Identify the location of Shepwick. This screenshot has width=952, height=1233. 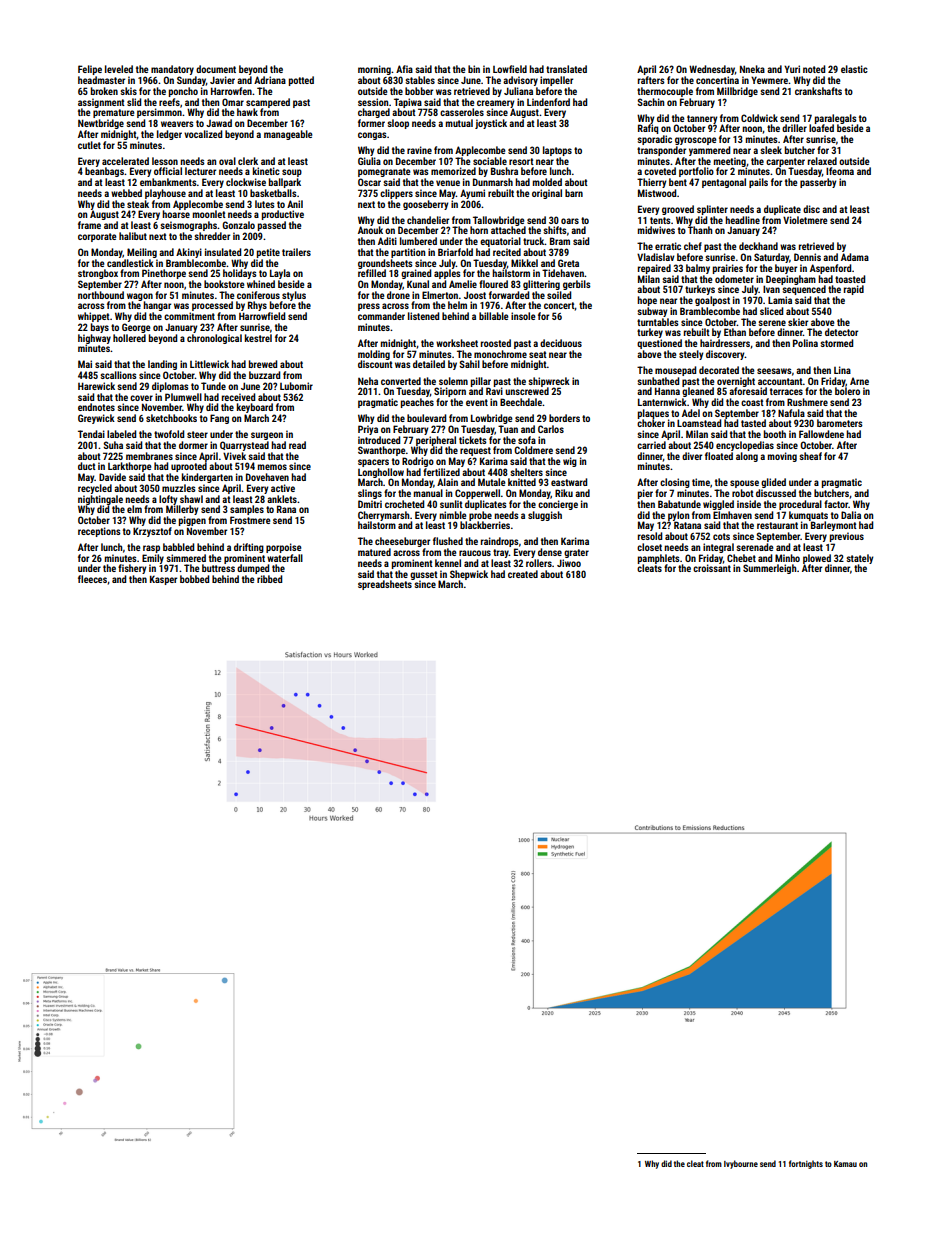
(469, 575).
